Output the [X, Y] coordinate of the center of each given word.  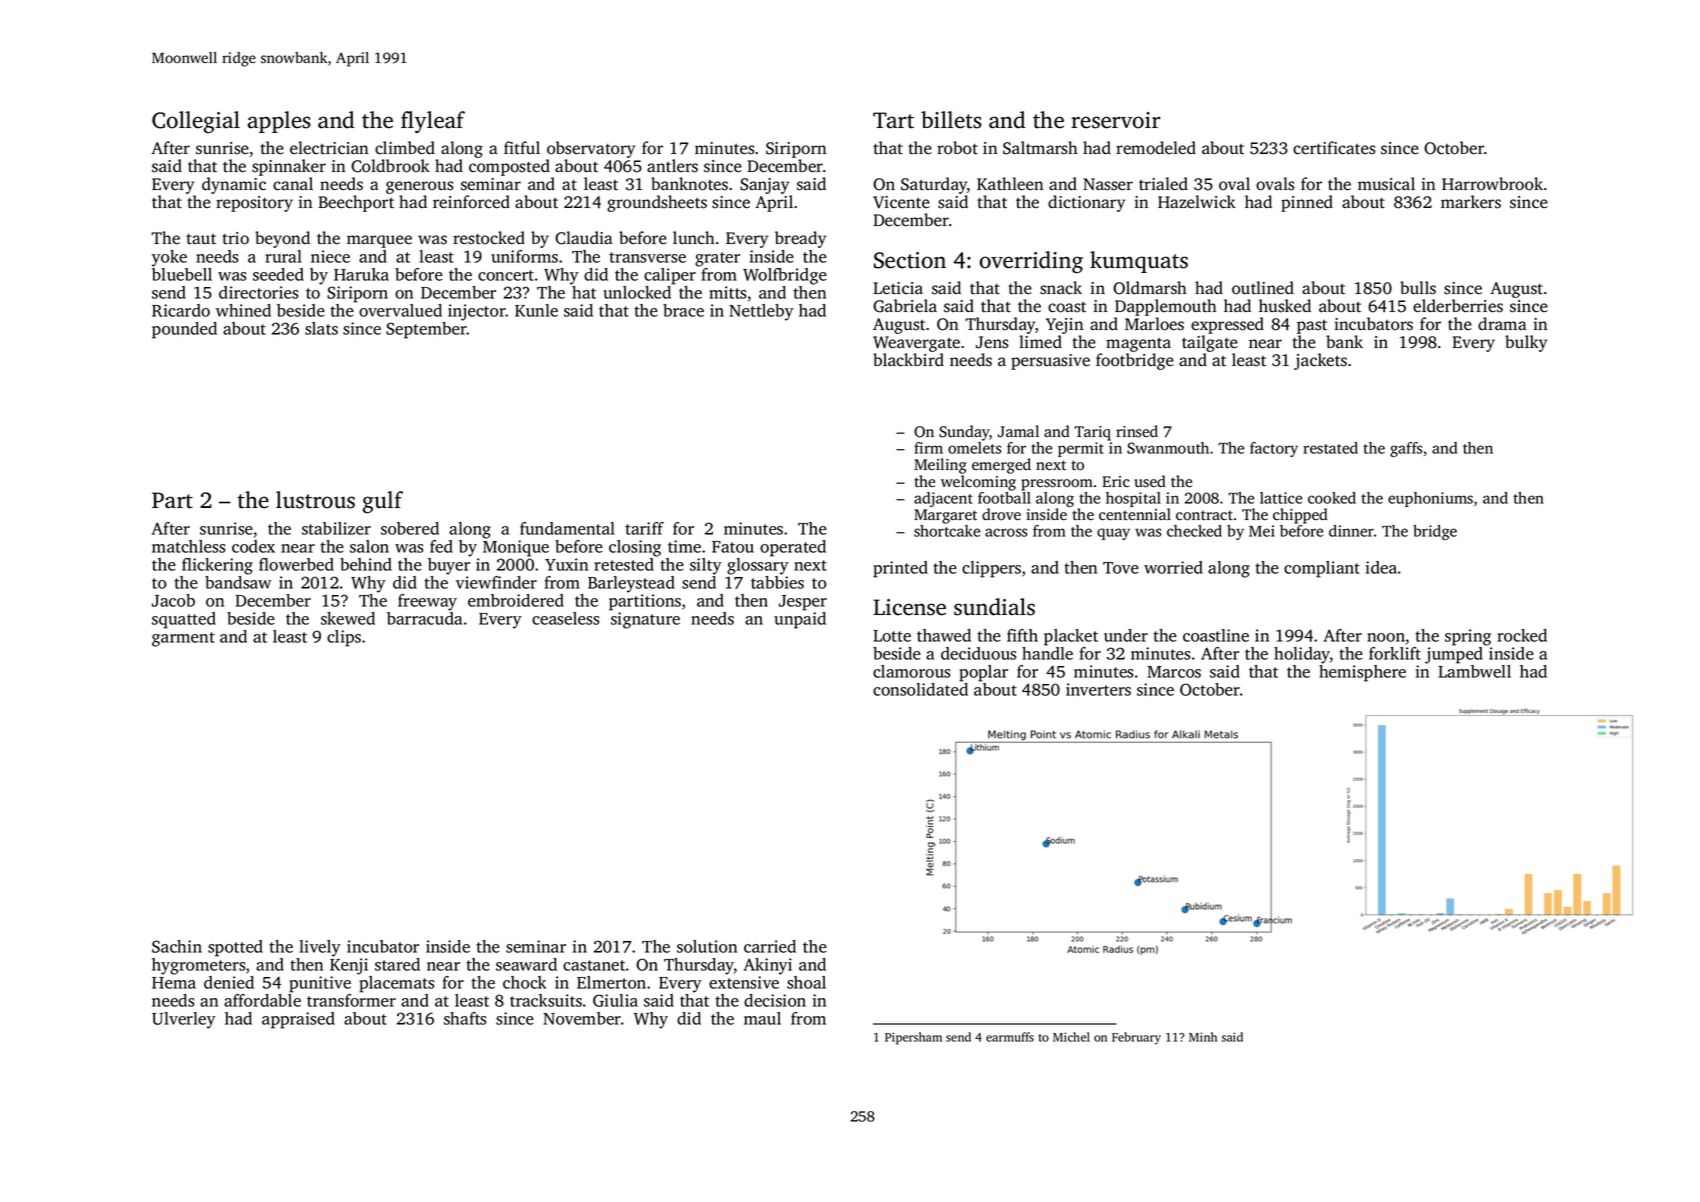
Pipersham [913, 1038]
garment [183, 639]
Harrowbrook [1492, 184]
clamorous [911, 671]
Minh [1203, 1037]
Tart [893, 120]
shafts [465, 1018]
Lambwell [1474, 671]
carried [770, 946]
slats [321, 328]
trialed [1163, 184]
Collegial [196, 122]
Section [910, 260]
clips [344, 638]
